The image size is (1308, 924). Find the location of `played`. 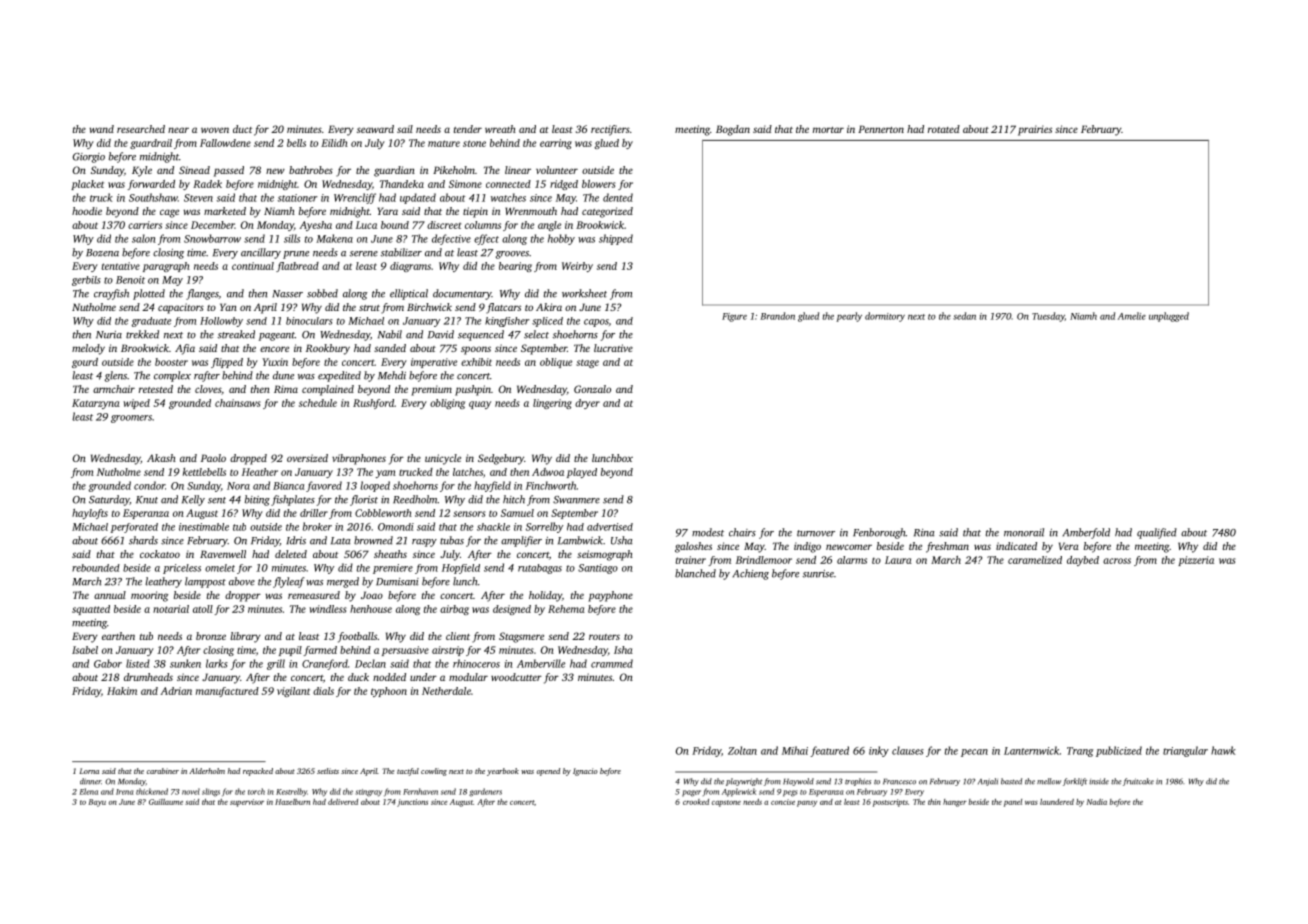

played is located at coordinates (582, 473).
